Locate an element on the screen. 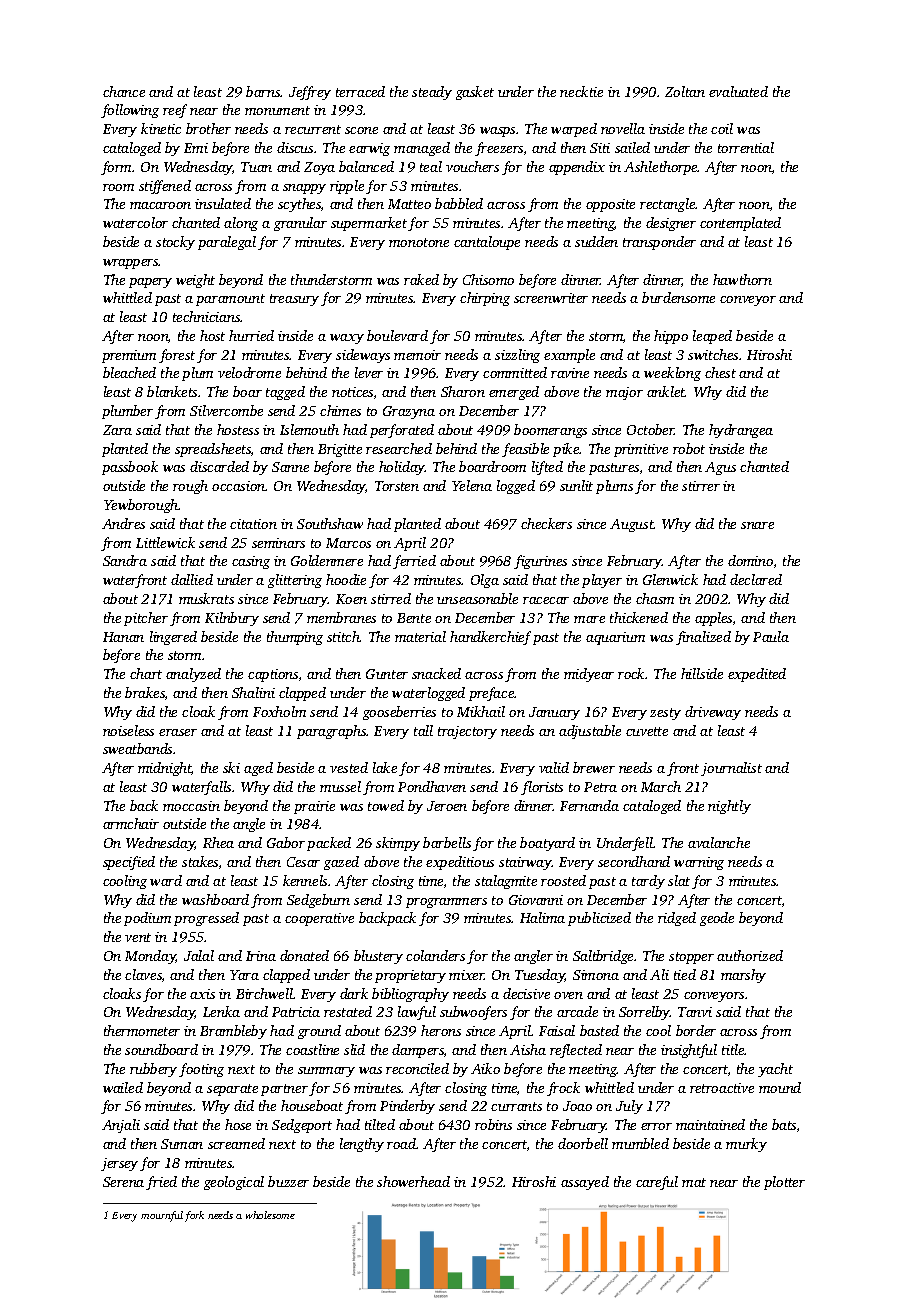 This screenshot has height=1316, width=908. fried is located at coordinates (161, 1183).
